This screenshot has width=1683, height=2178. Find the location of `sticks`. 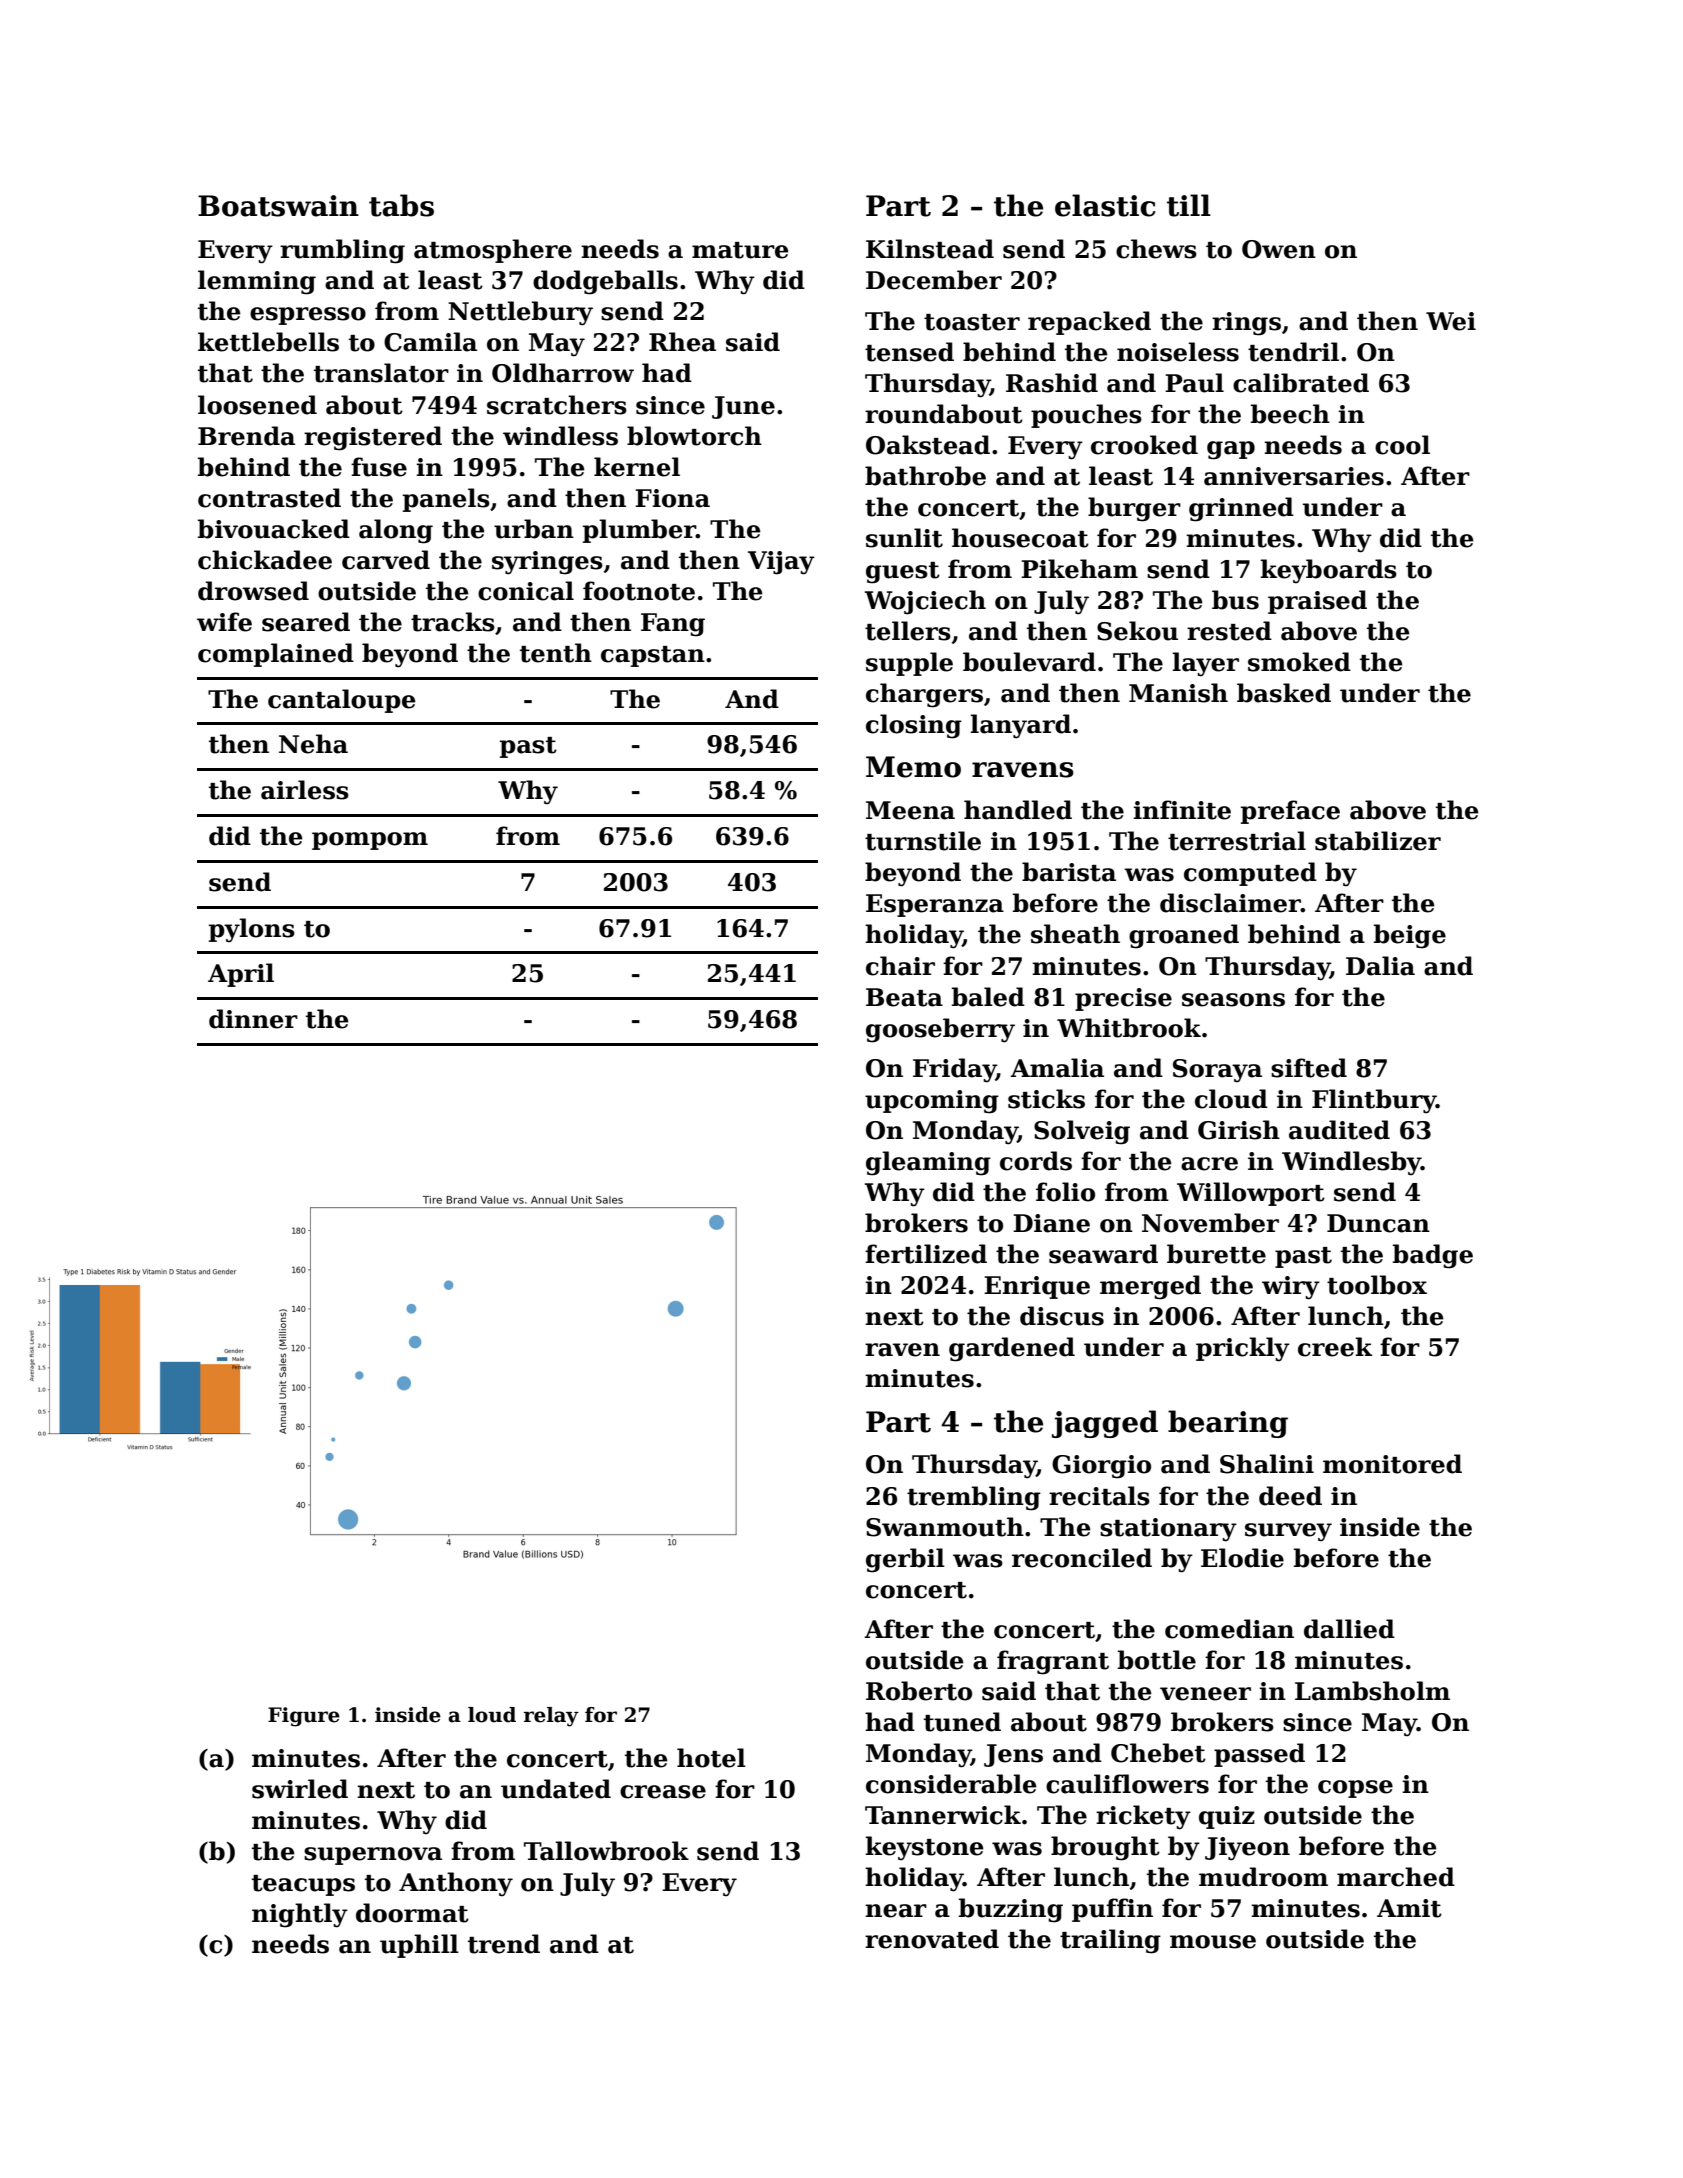

sticks is located at coordinates (1046, 1099).
